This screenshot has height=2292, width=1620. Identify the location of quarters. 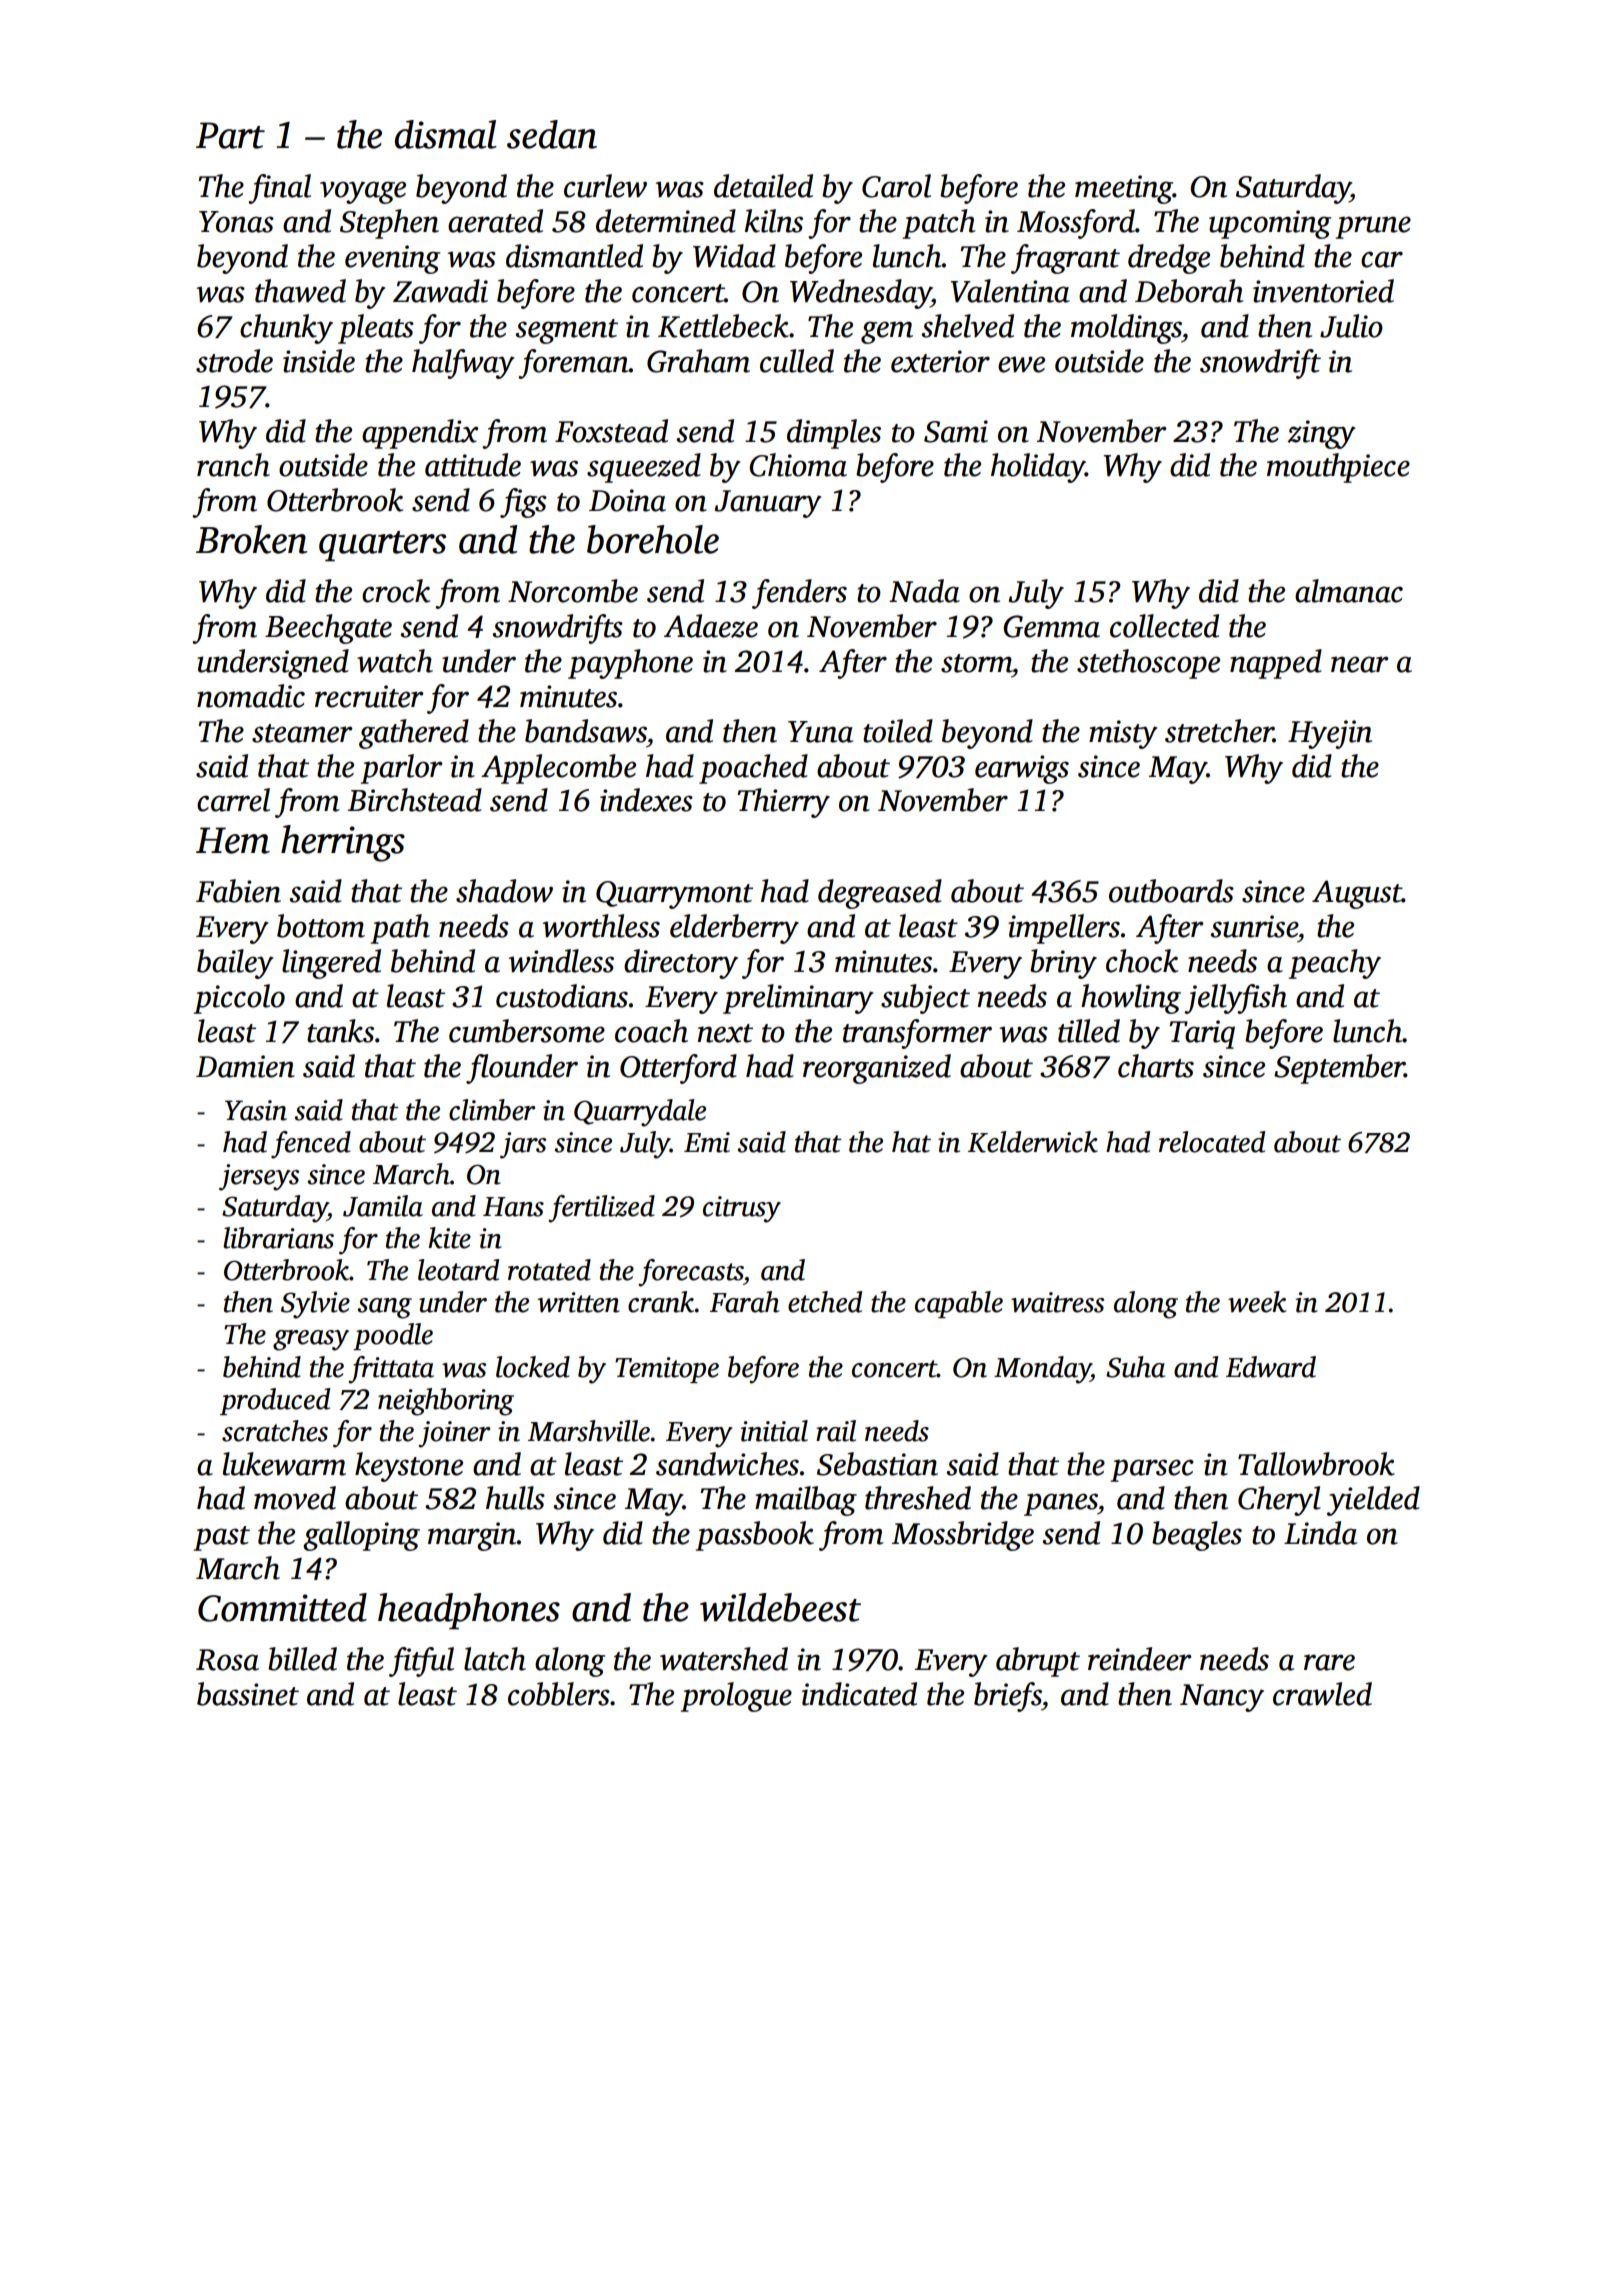
(382, 546).
